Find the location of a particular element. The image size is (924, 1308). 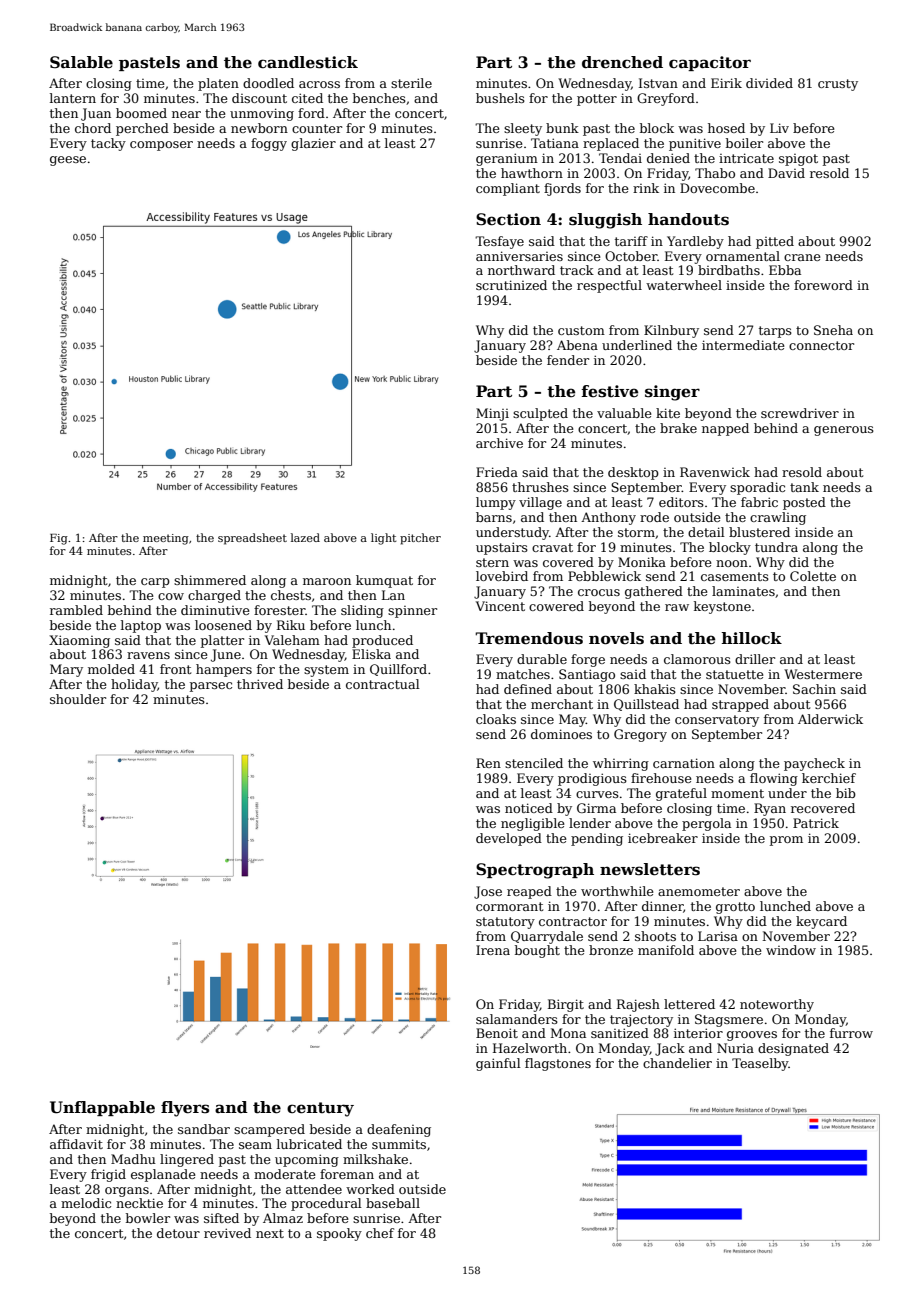

birdbaths is located at coordinates (729, 270).
